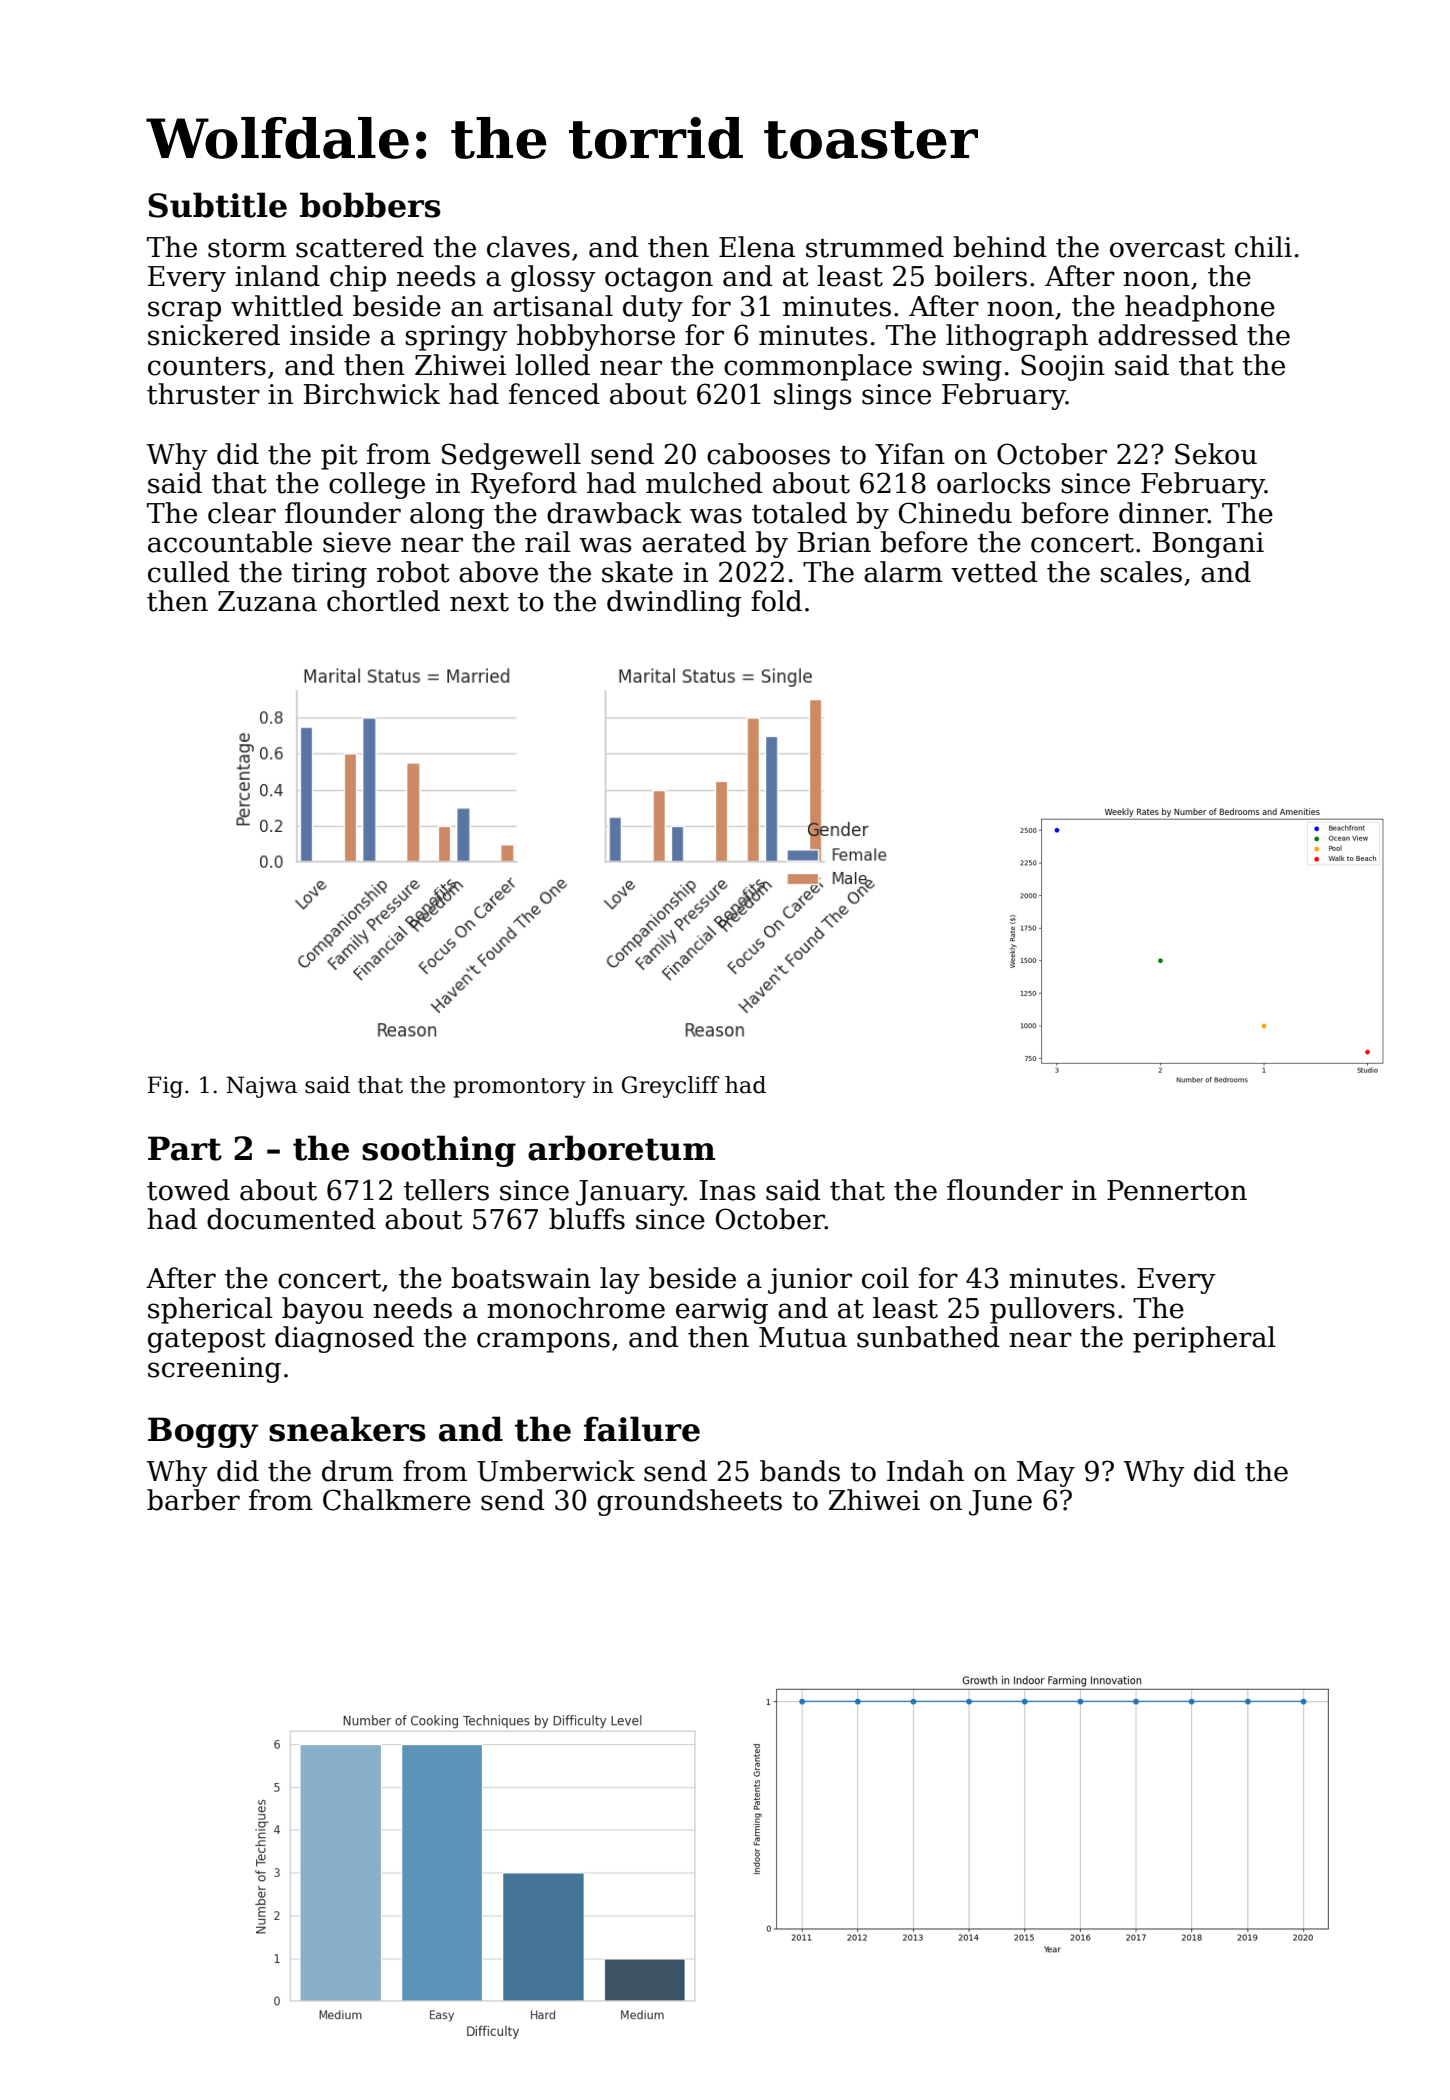 The height and width of the document is (2100, 1450). What do you see at coordinates (1141, 572) in the document?
I see `scales` at bounding box center [1141, 572].
